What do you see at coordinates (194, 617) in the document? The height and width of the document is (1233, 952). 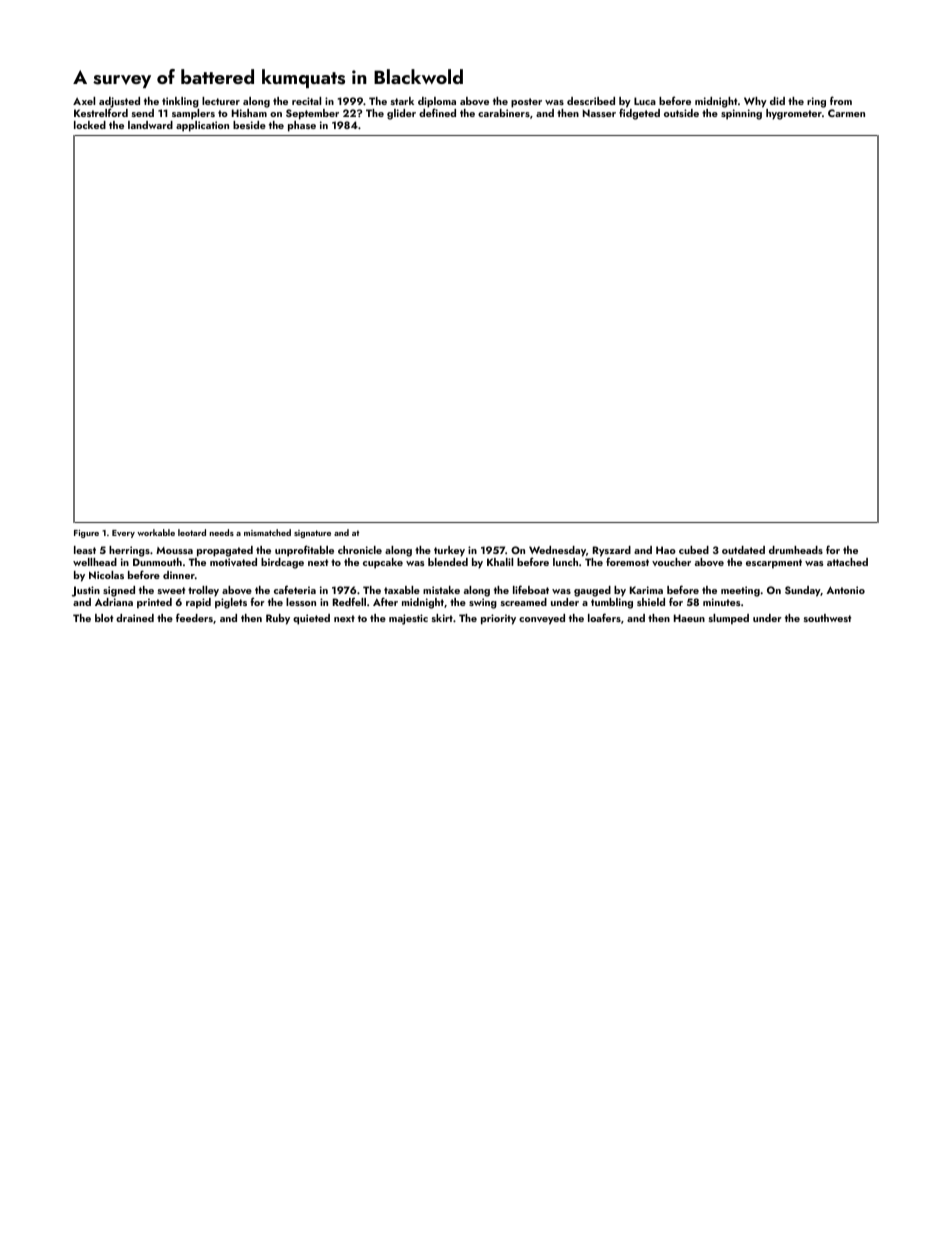 I see `feeders` at bounding box center [194, 617].
